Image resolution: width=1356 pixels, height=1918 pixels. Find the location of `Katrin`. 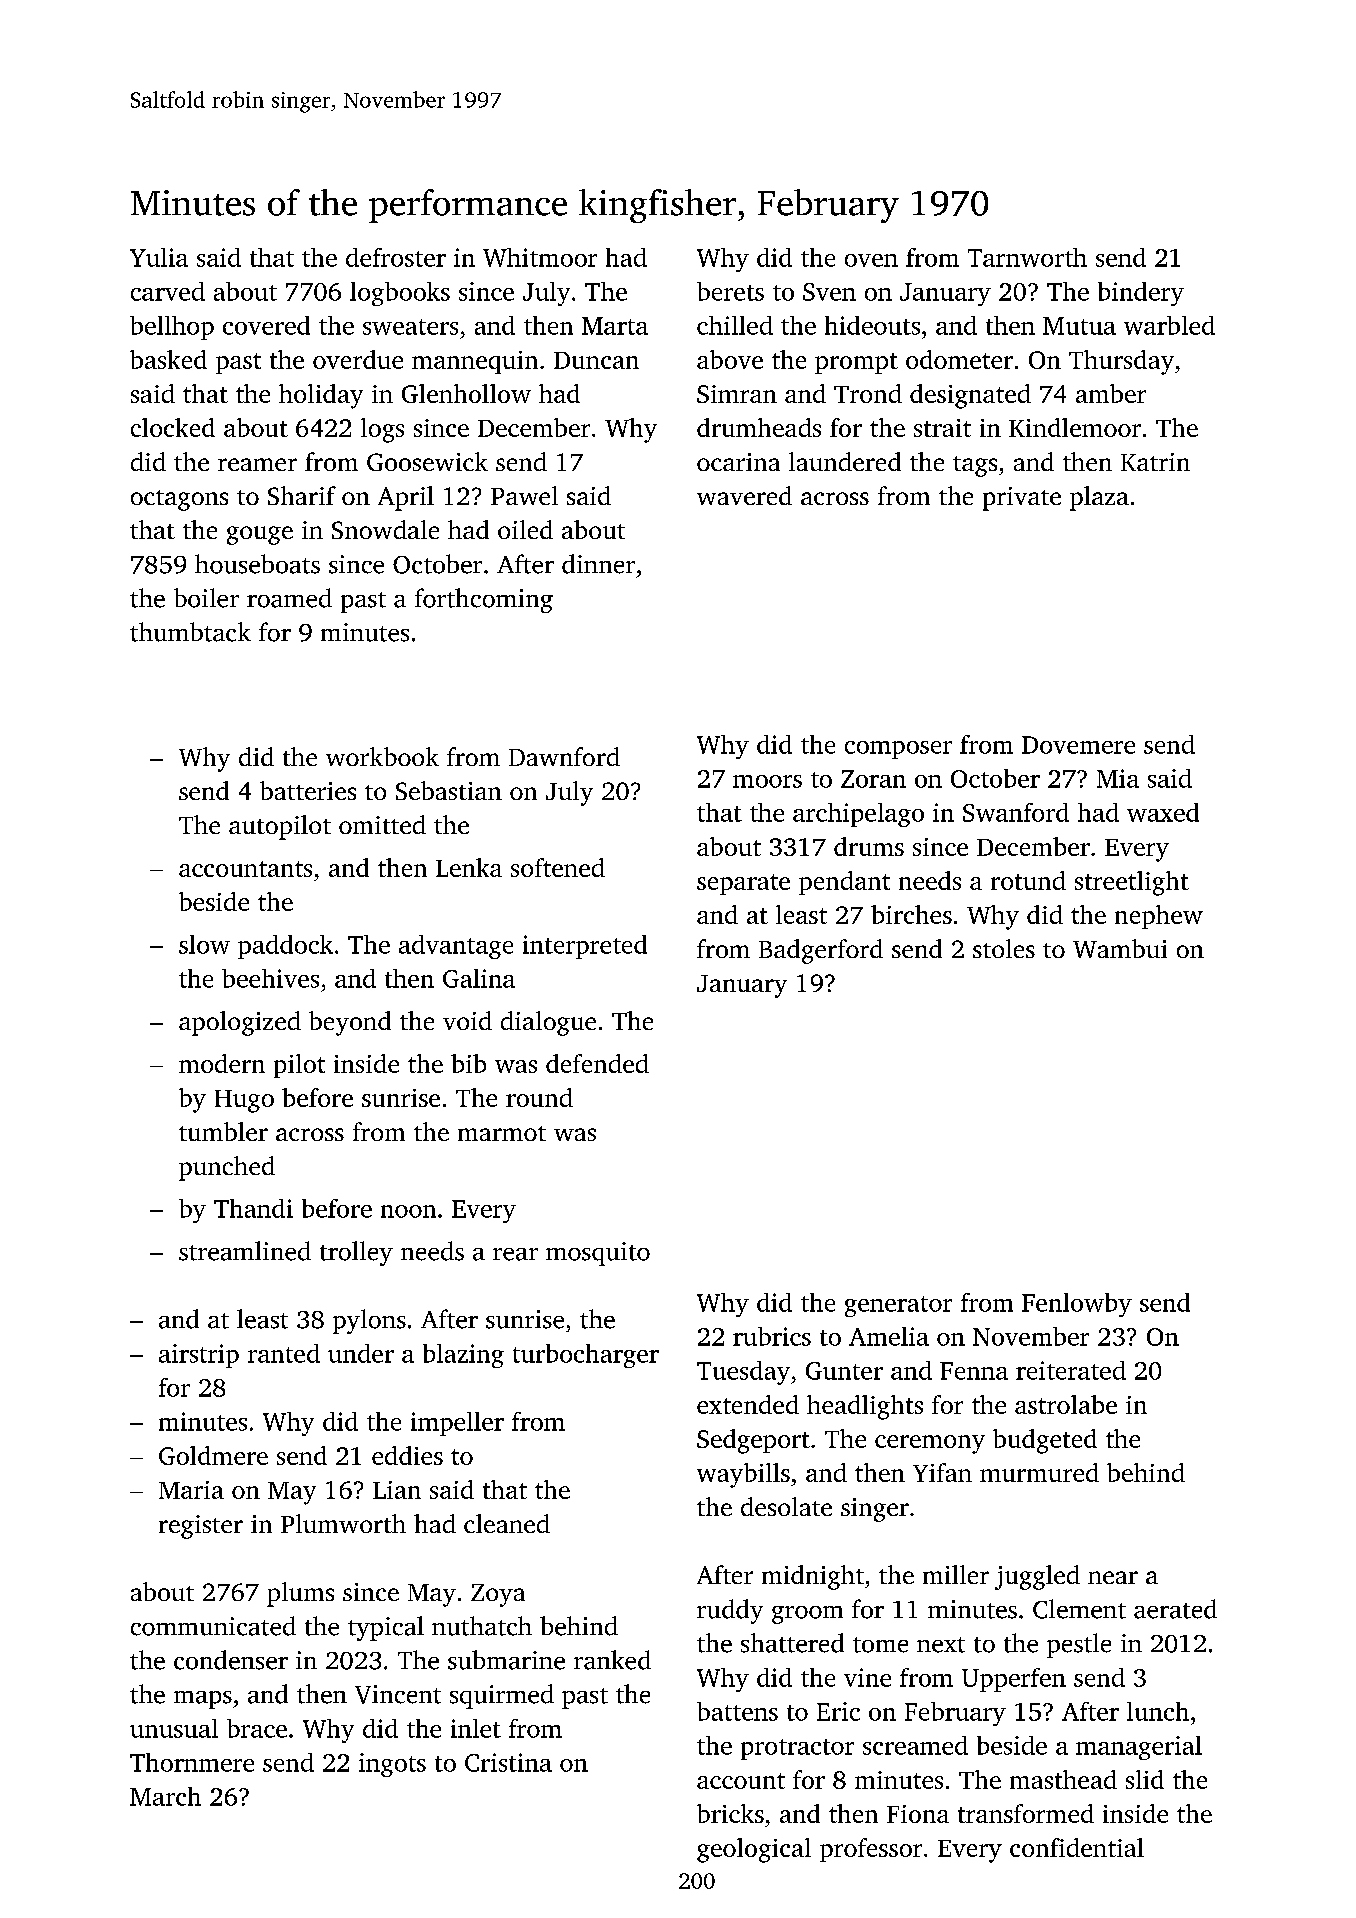

Katrin is located at coordinates (1155, 462).
